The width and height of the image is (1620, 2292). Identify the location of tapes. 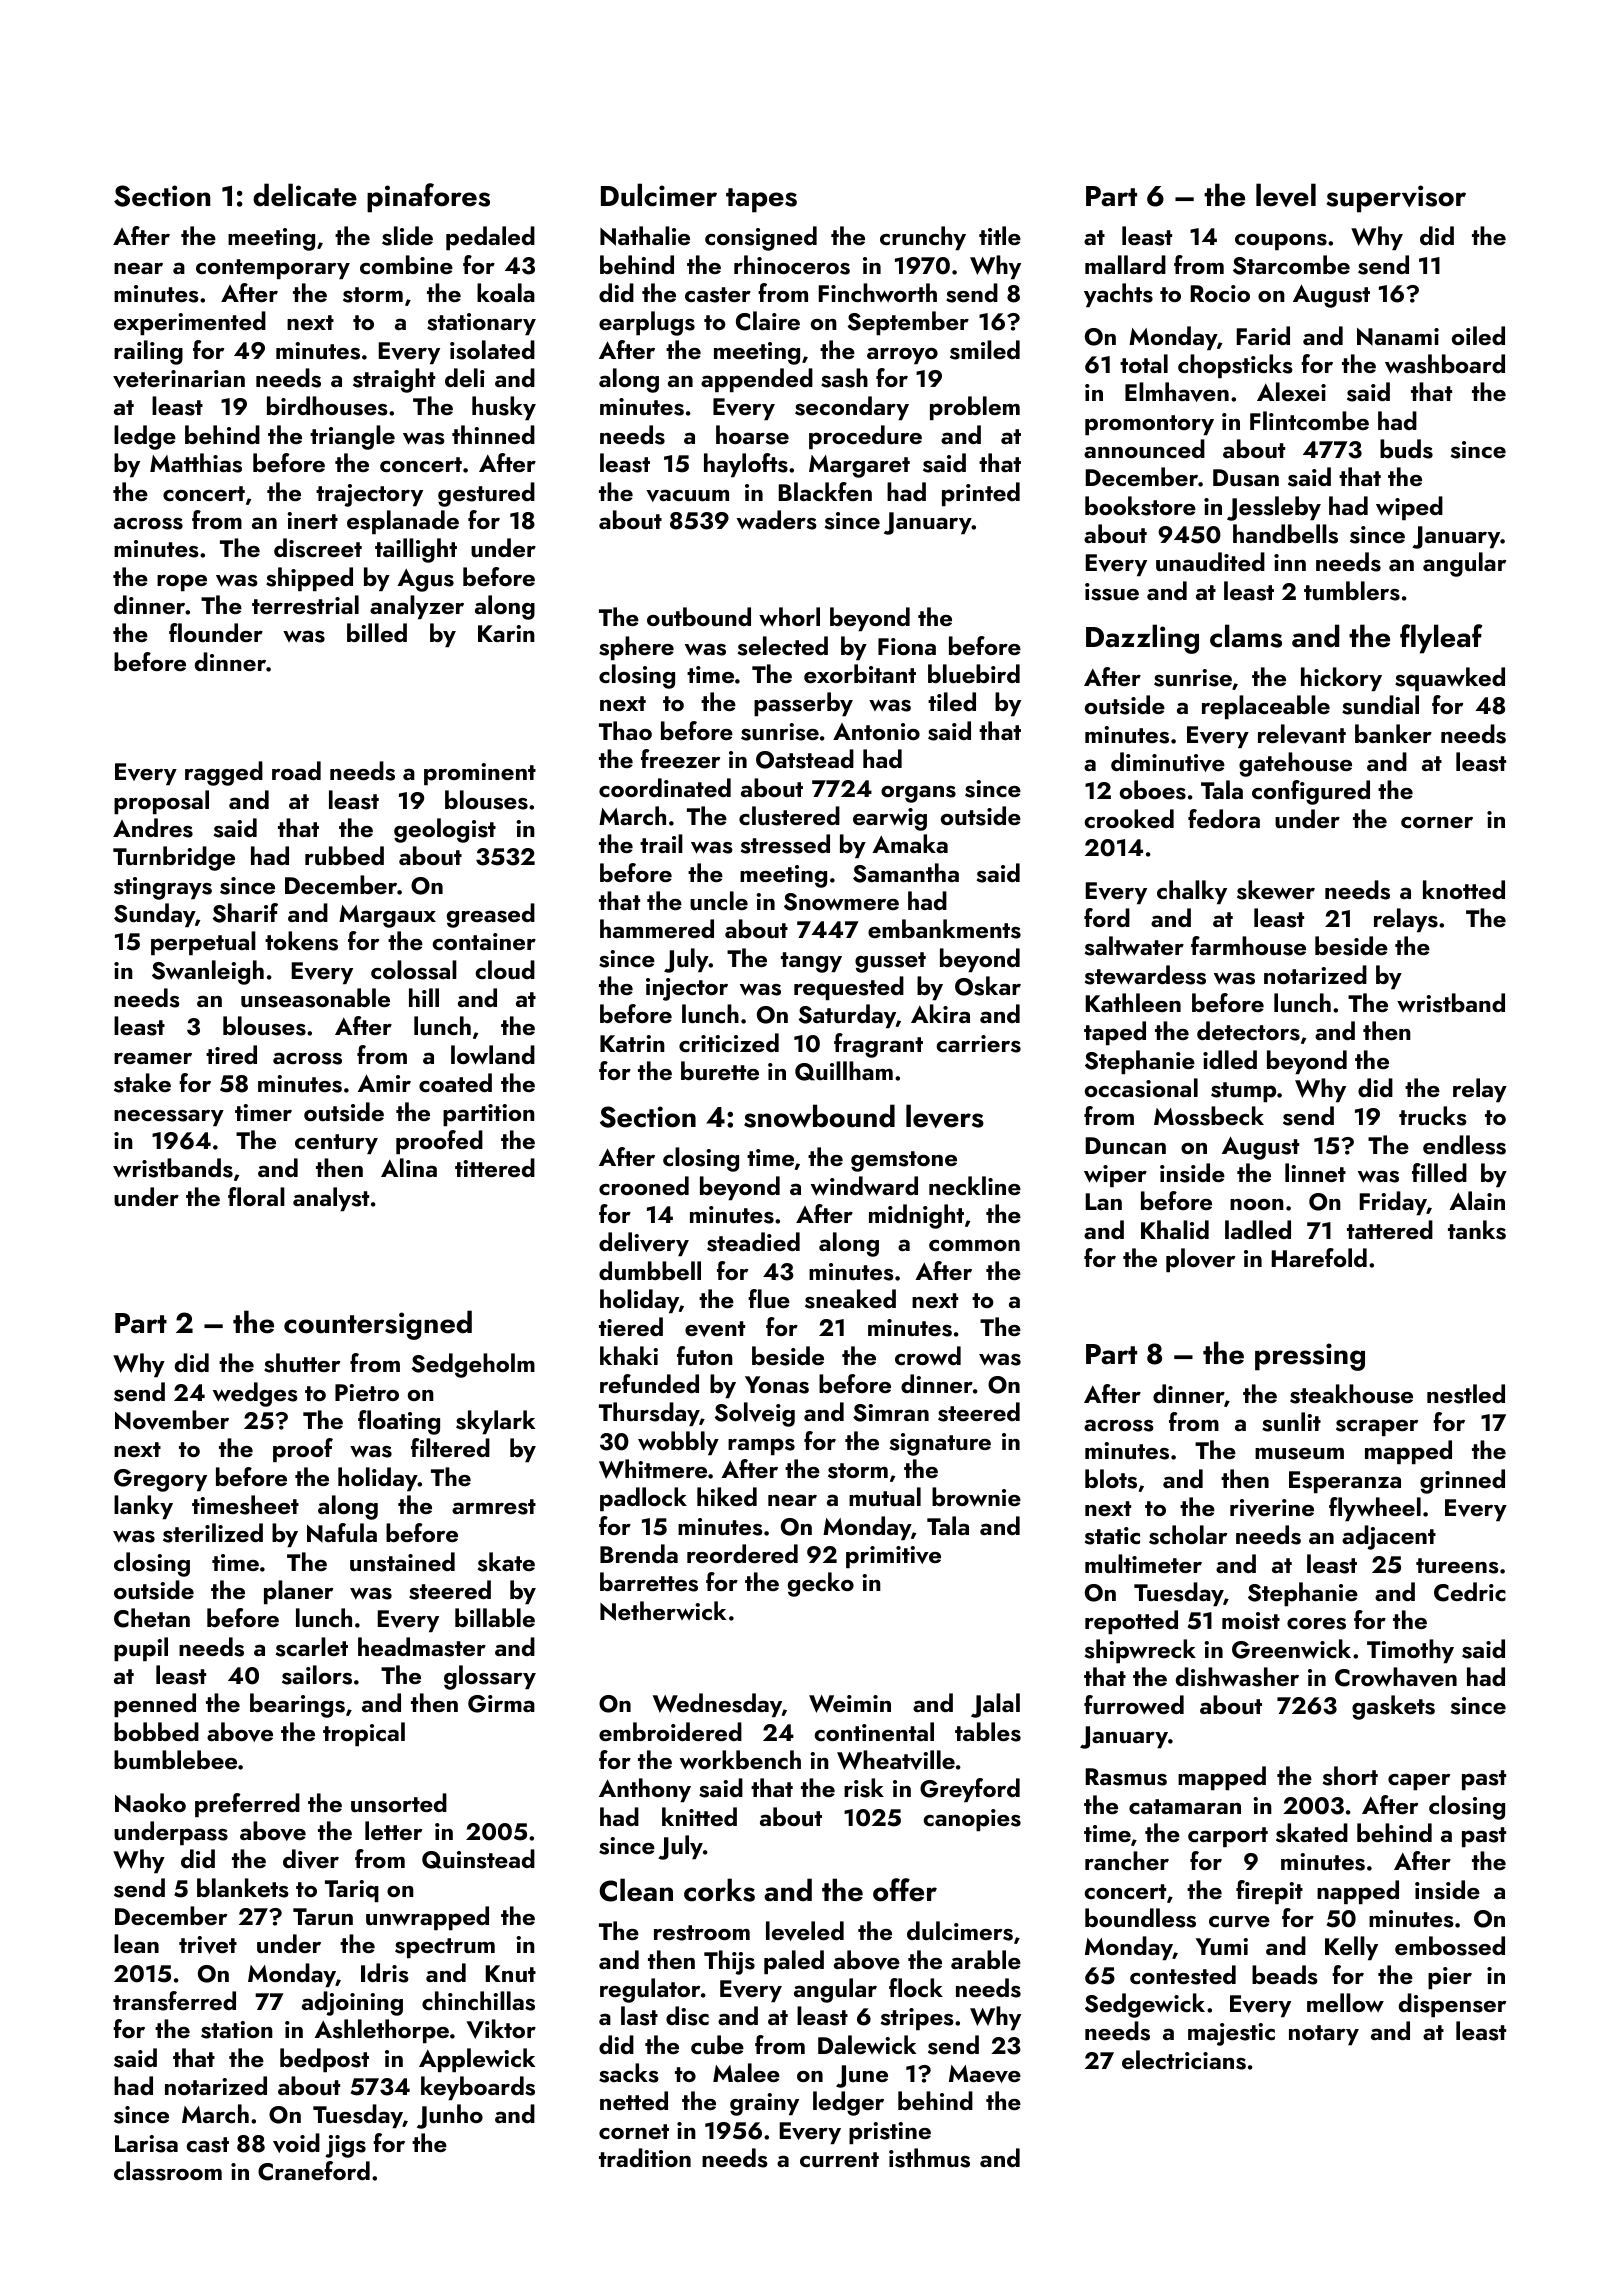
(761, 200).
